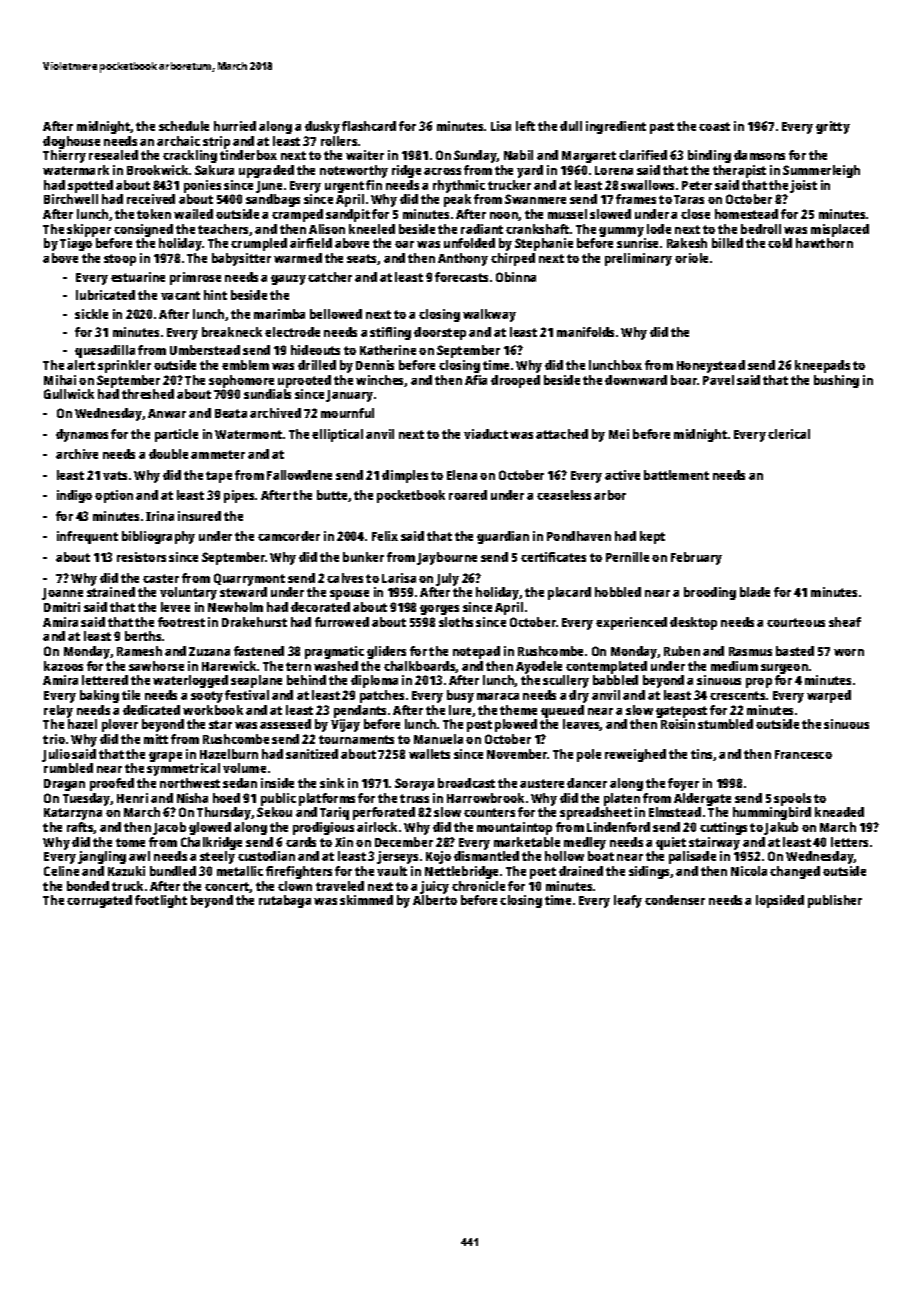 Image resolution: width=924 pixels, height=1308 pixels. Describe the element at coordinates (553, 557) in the screenshot. I see `certificates` at that location.
